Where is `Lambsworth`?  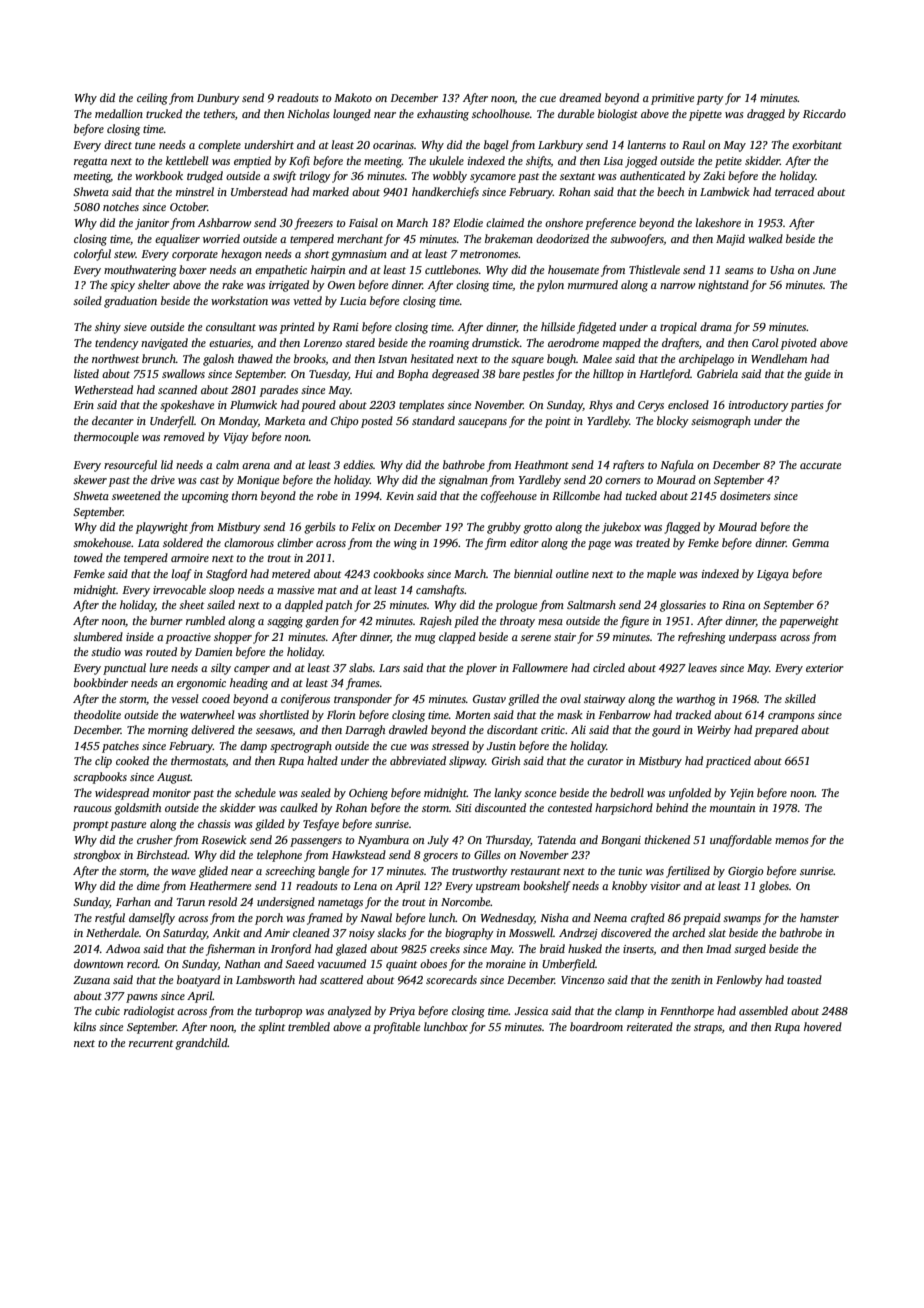
Lambsworth is located at coordinates (265, 979).
